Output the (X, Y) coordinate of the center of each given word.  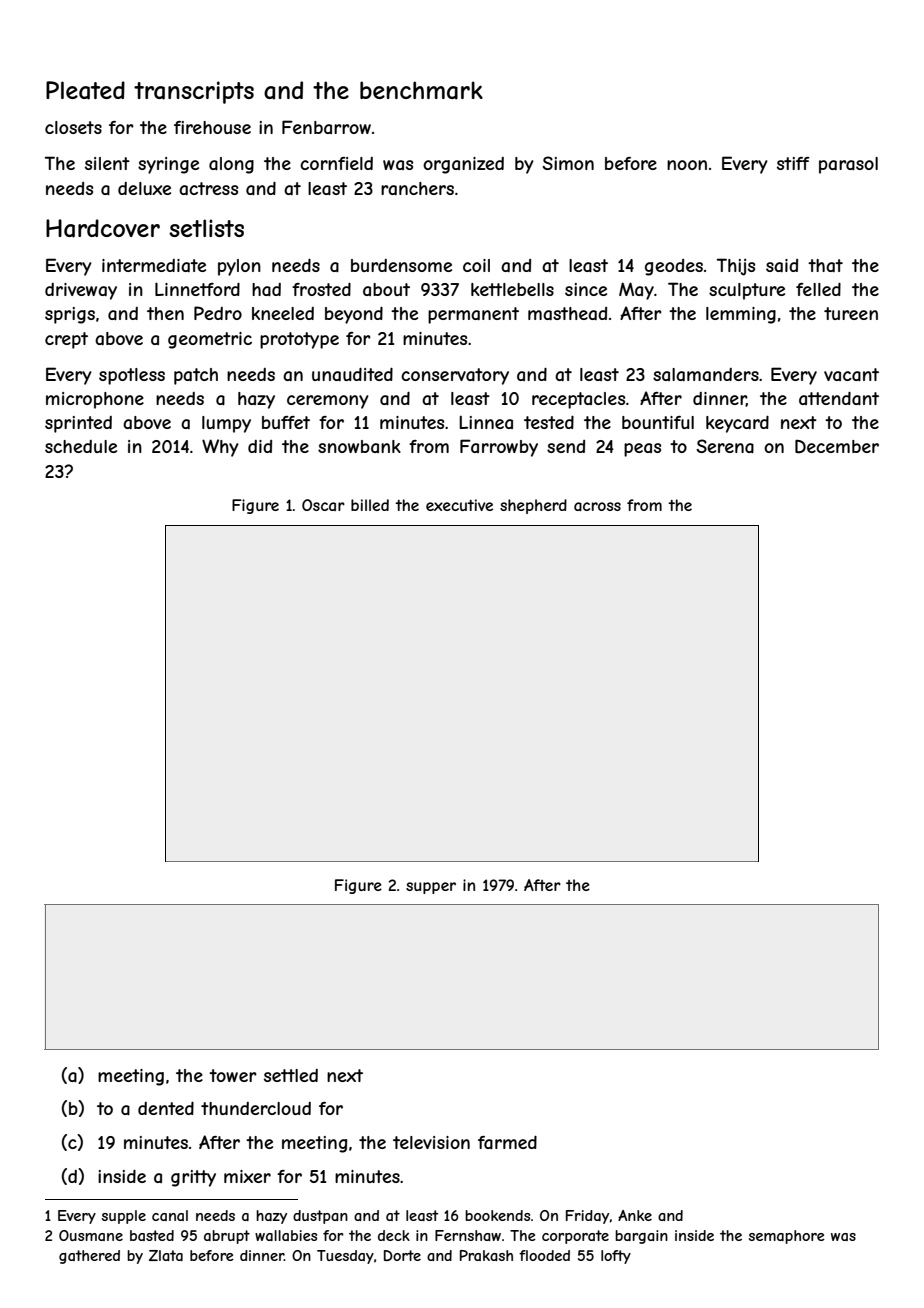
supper (431, 888)
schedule (81, 446)
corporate (575, 1237)
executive (459, 505)
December (837, 446)
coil (476, 265)
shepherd (533, 506)
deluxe (144, 188)
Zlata (166, 1255)
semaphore (787, 1237)
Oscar (323, 505)
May (636, 291)
